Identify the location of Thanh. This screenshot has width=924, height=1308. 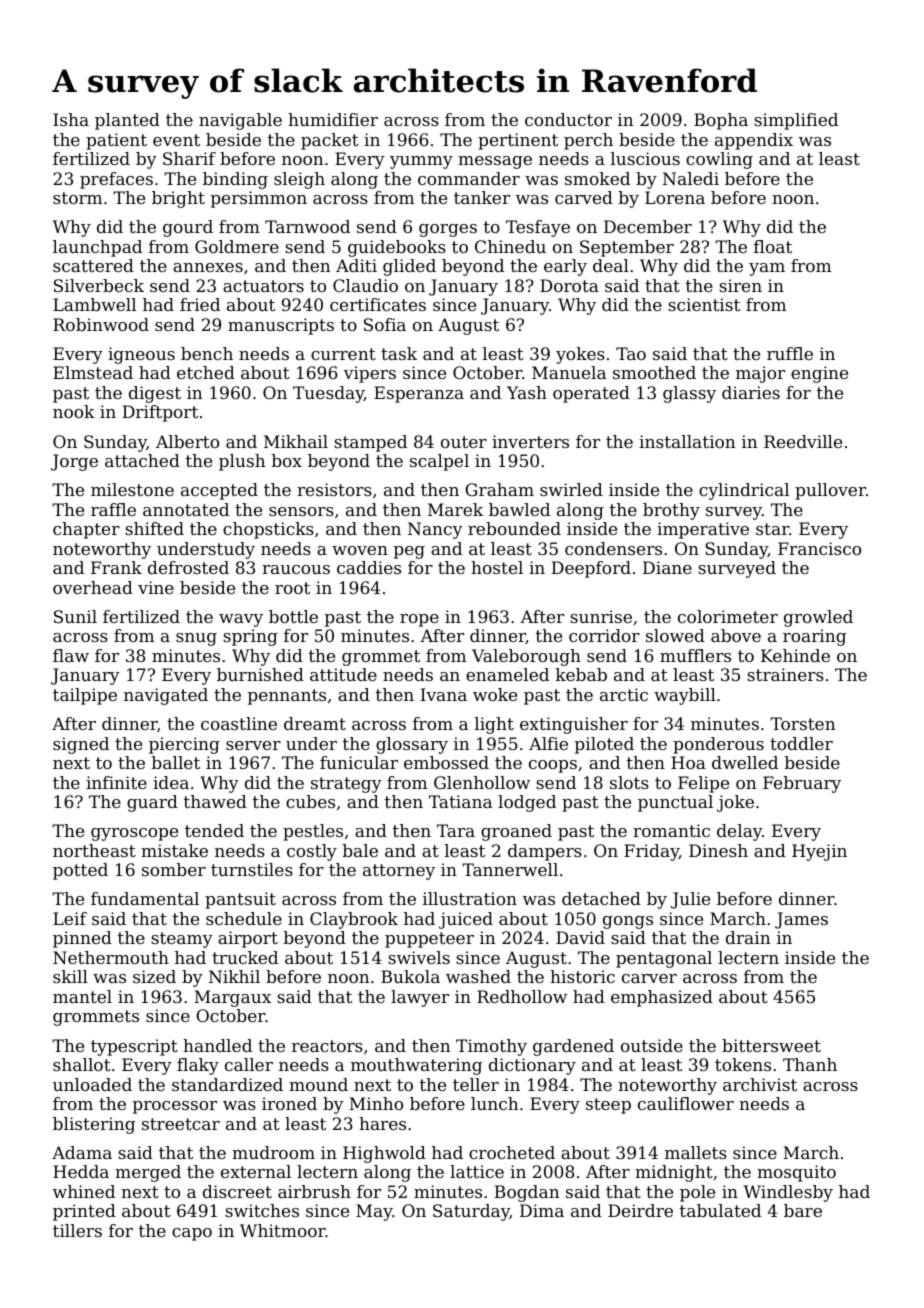
(810, 1064).
